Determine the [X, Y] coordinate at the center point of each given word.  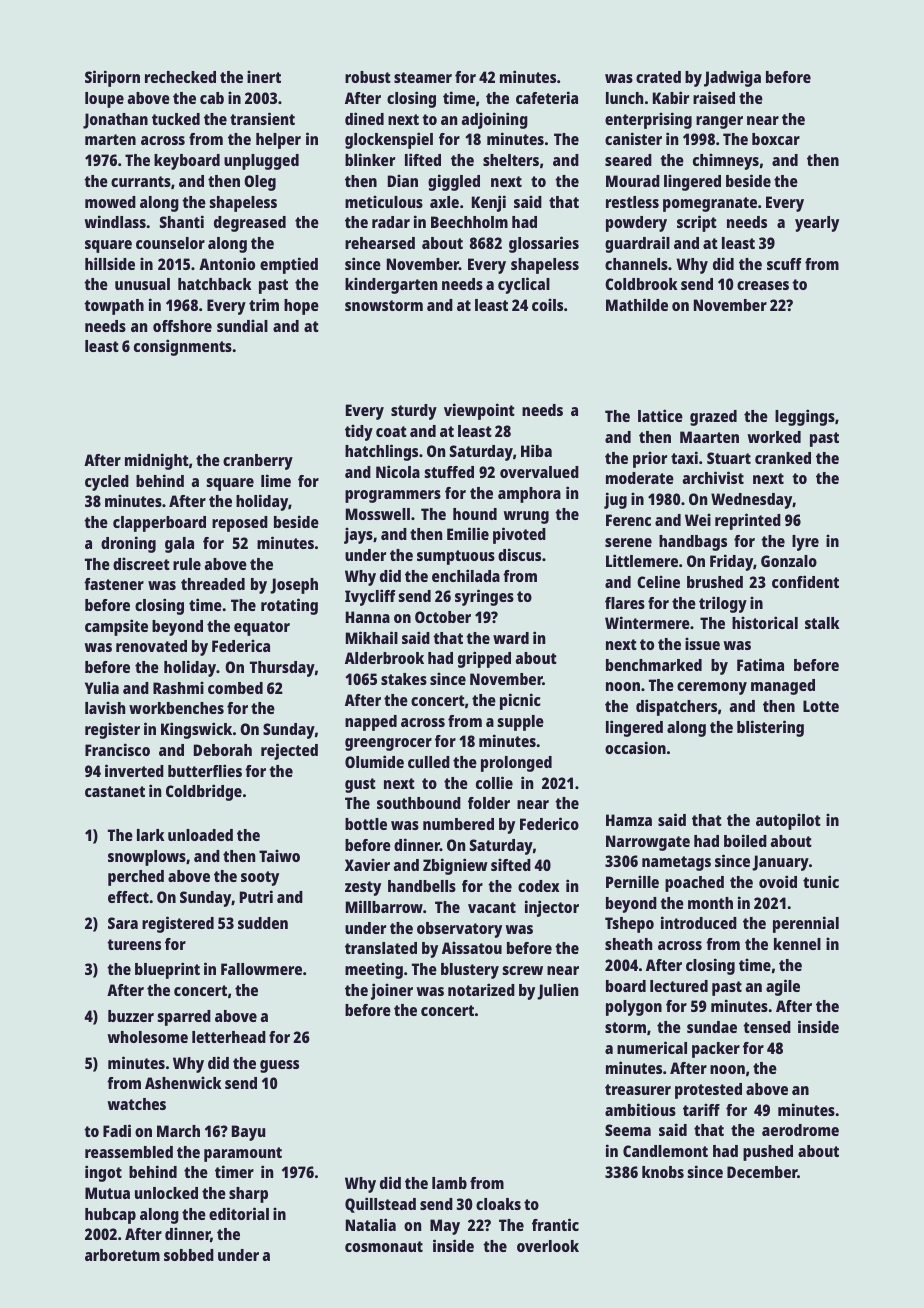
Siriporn [112, 78]
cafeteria [547, 97]
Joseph [294, 586]
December [762, 1172]
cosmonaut [384, 1246]
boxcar [776, 139]
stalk [822, 623]
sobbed [189, 1255]
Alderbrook [384, 658]
